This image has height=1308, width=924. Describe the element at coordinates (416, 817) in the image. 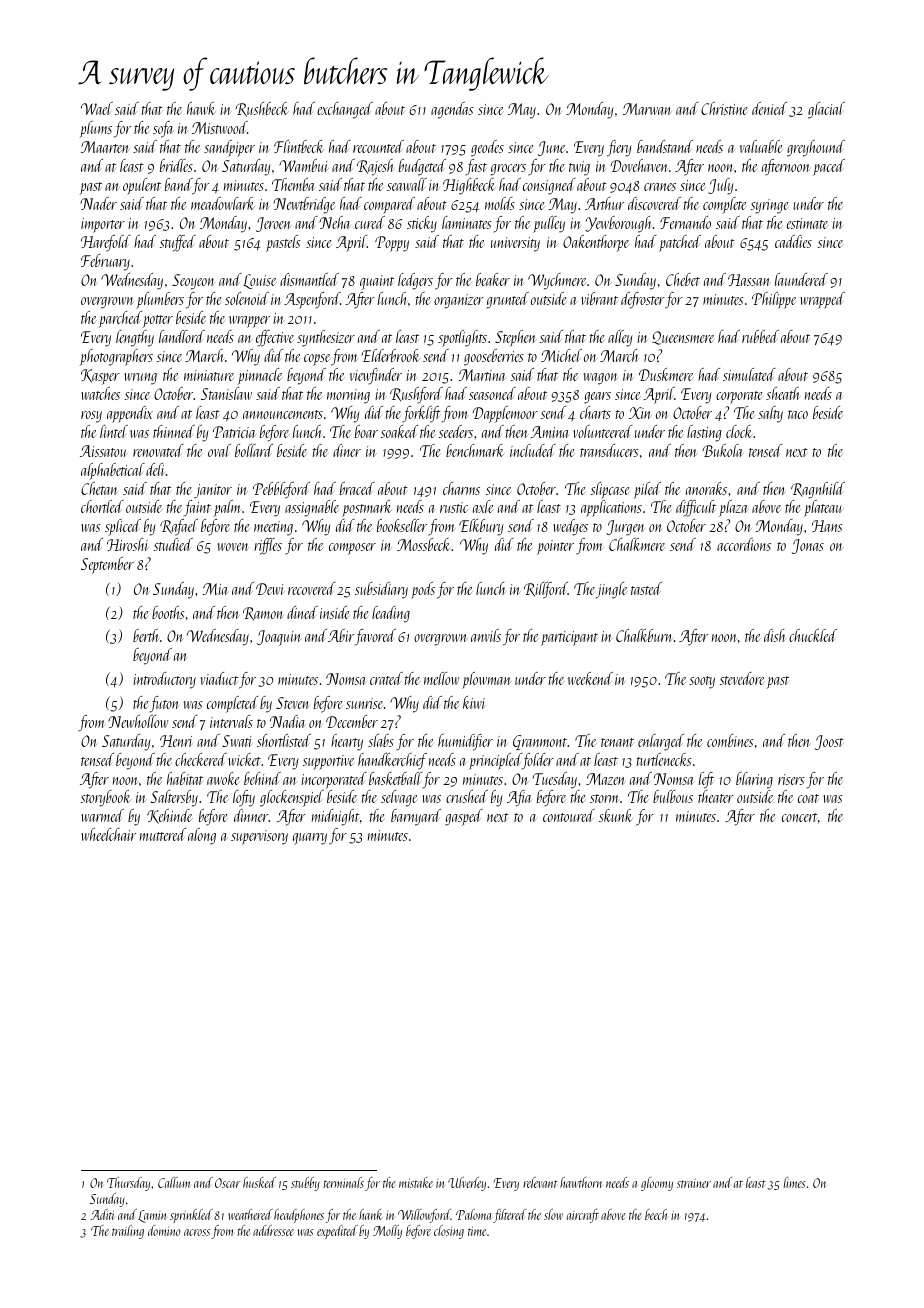

I see `barnyard` at that location.
